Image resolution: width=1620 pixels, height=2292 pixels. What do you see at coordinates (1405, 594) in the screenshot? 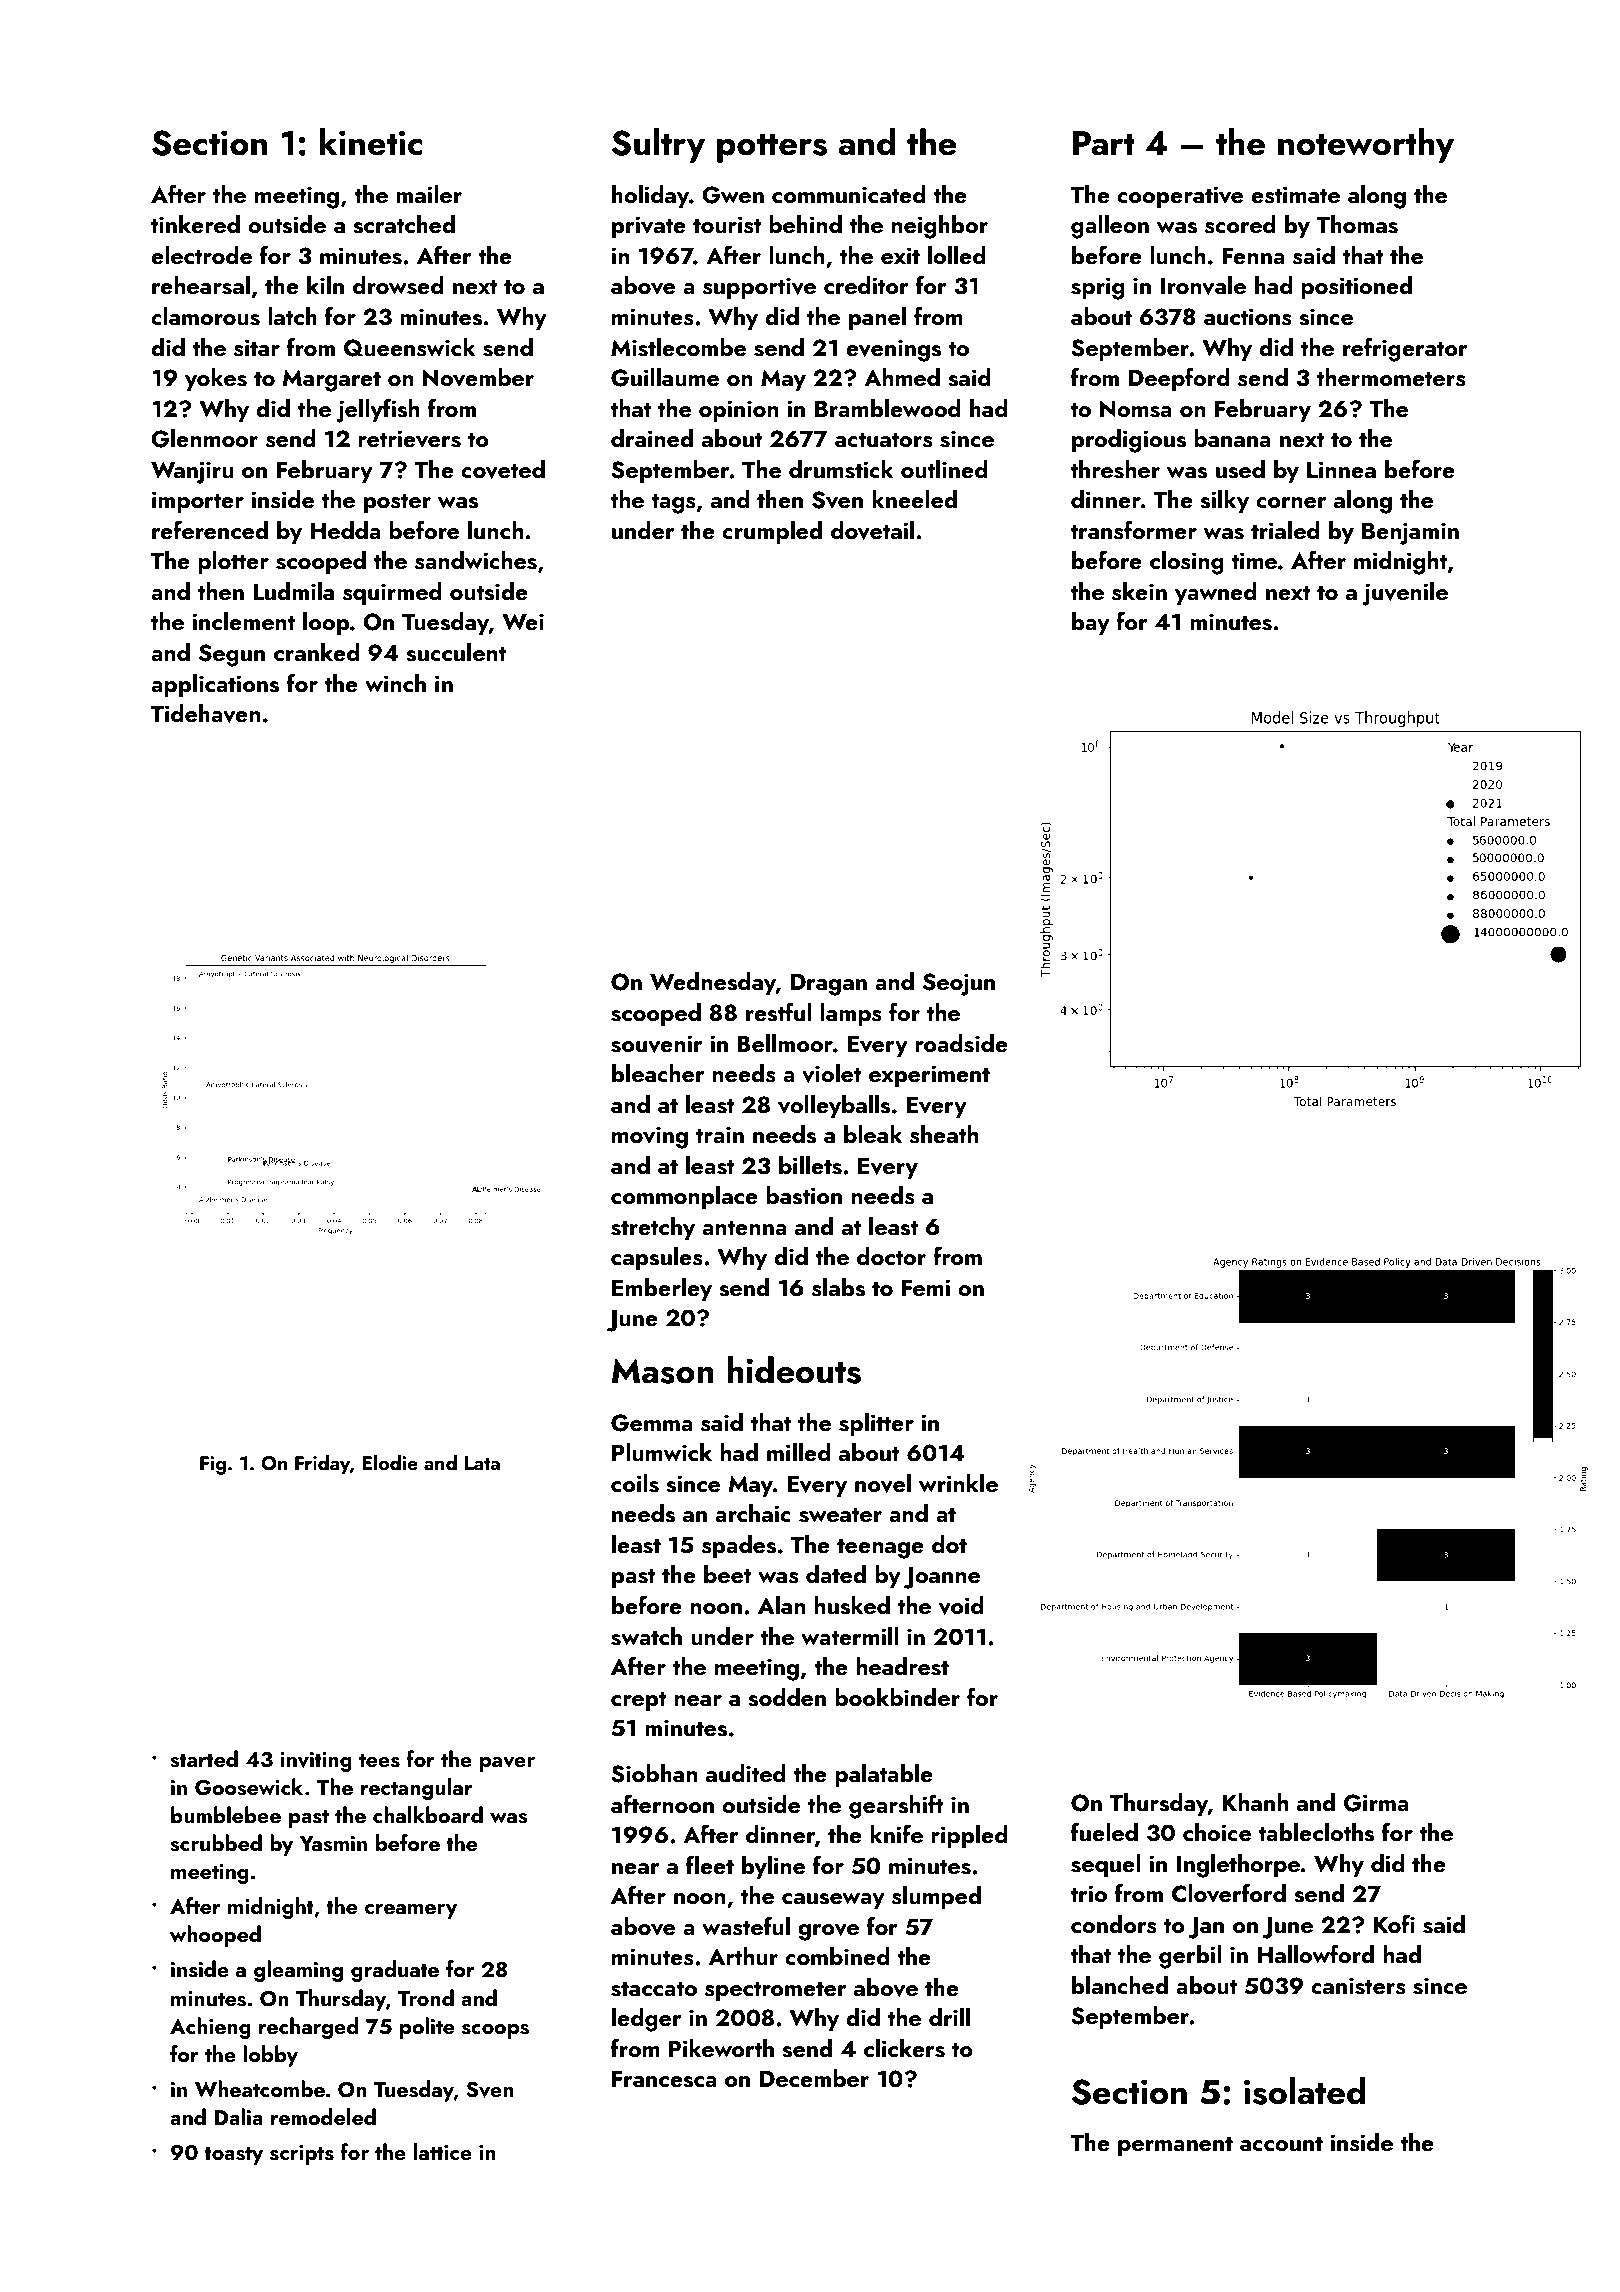
I see `juvenile` at bounding box center [1405, 594].
